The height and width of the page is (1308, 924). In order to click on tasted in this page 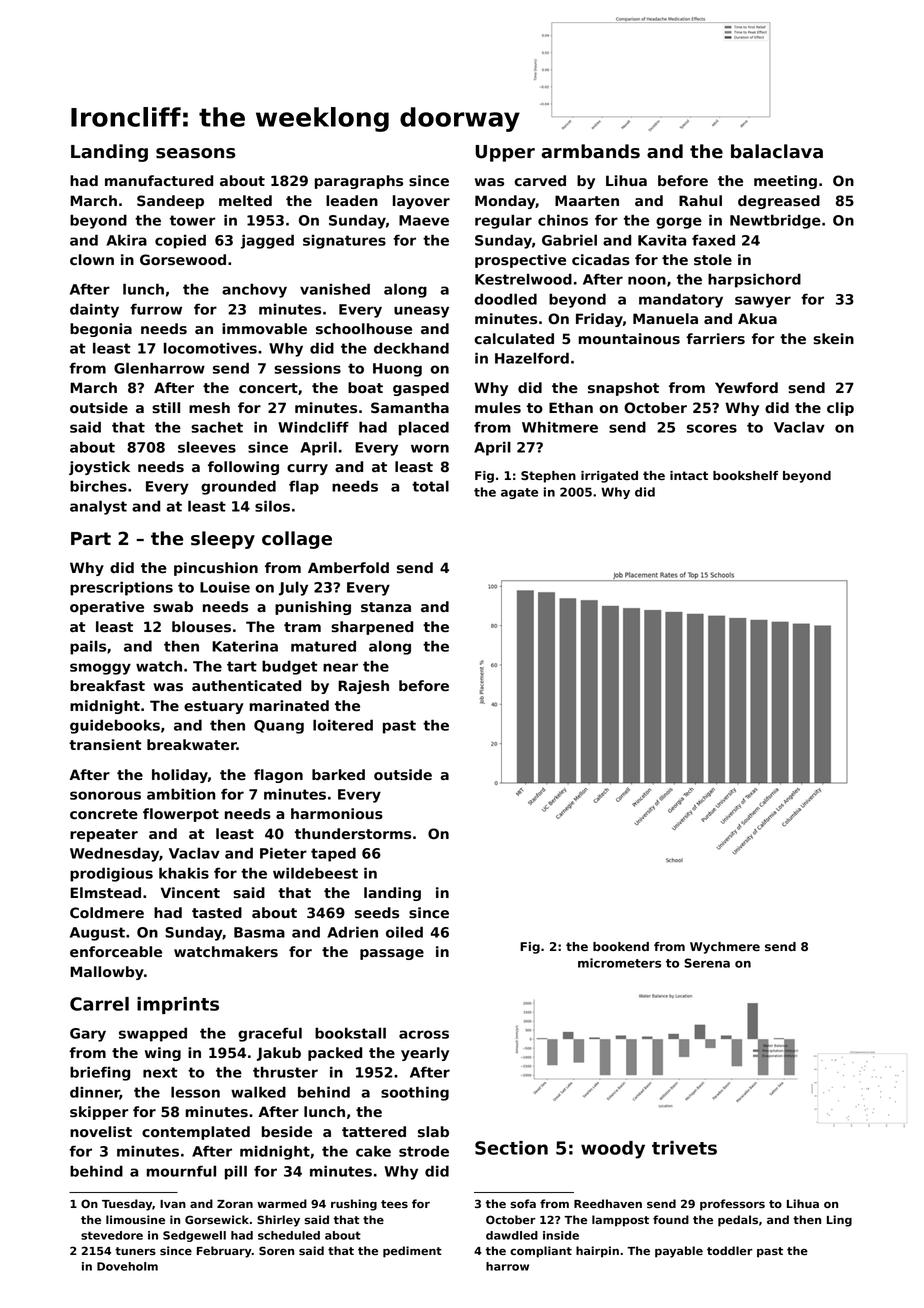, I will do `click(217, 912)`.
